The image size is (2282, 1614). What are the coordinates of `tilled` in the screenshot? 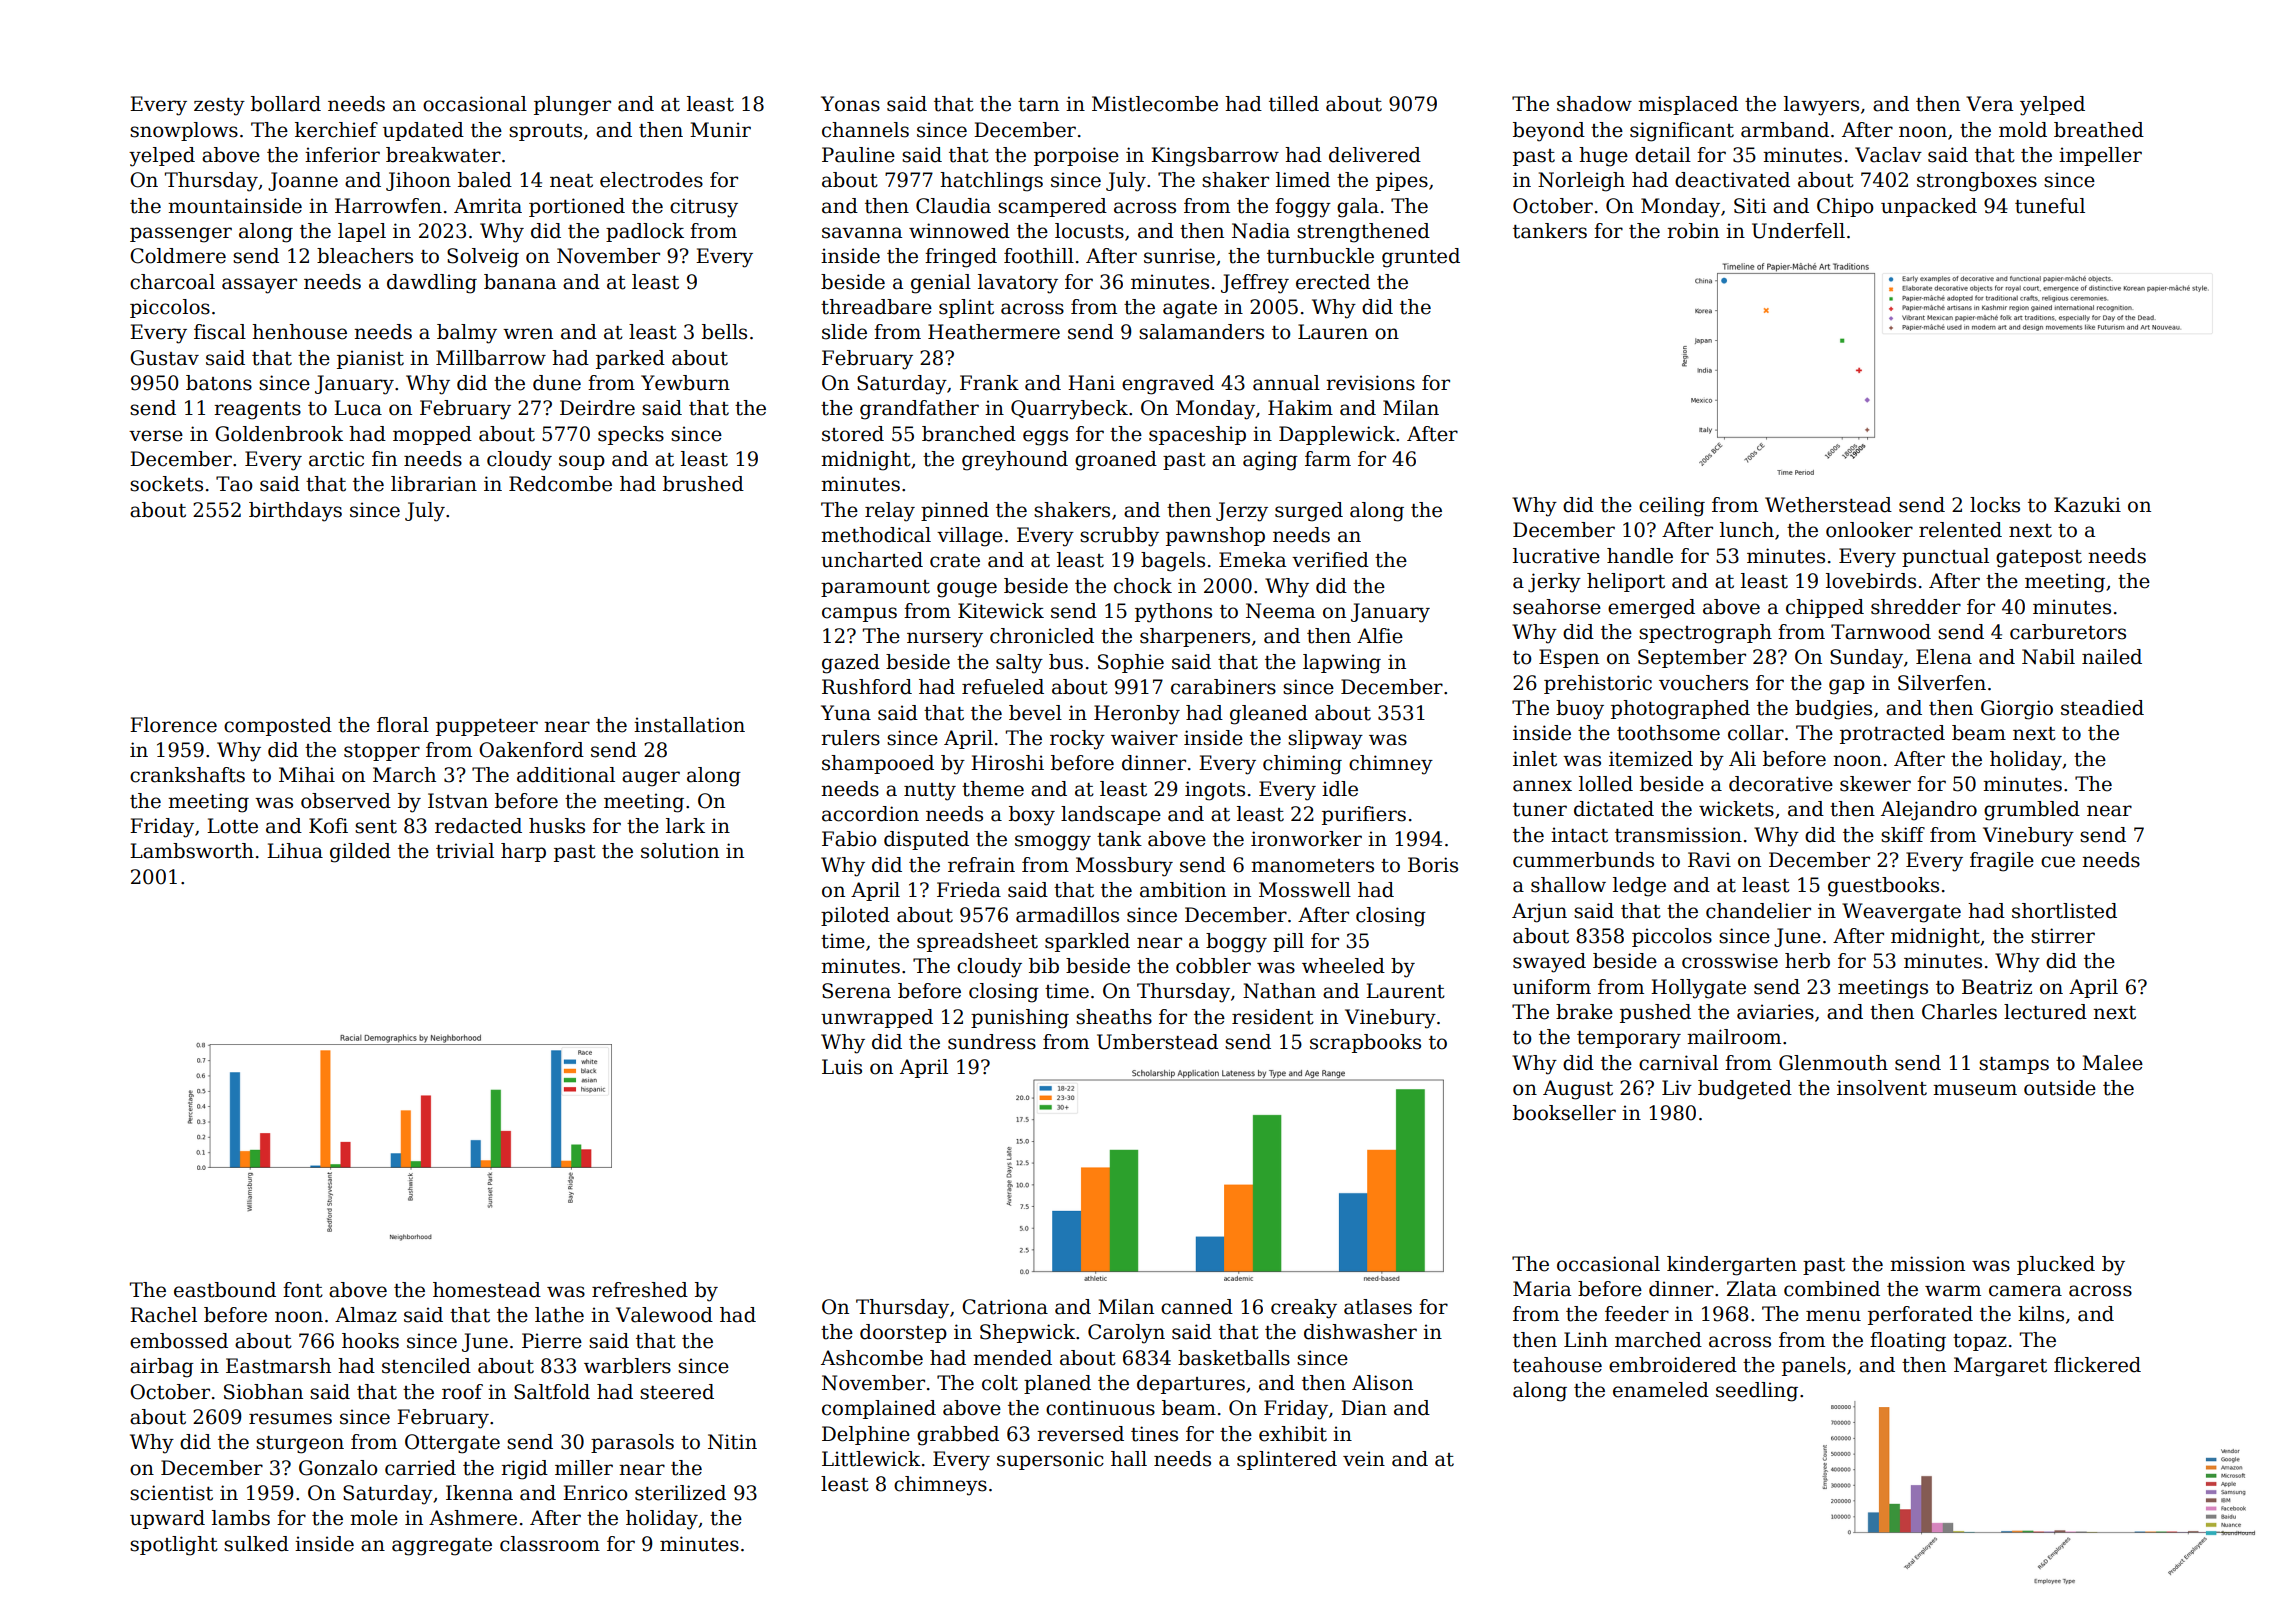 It's located at (1294, 104).
